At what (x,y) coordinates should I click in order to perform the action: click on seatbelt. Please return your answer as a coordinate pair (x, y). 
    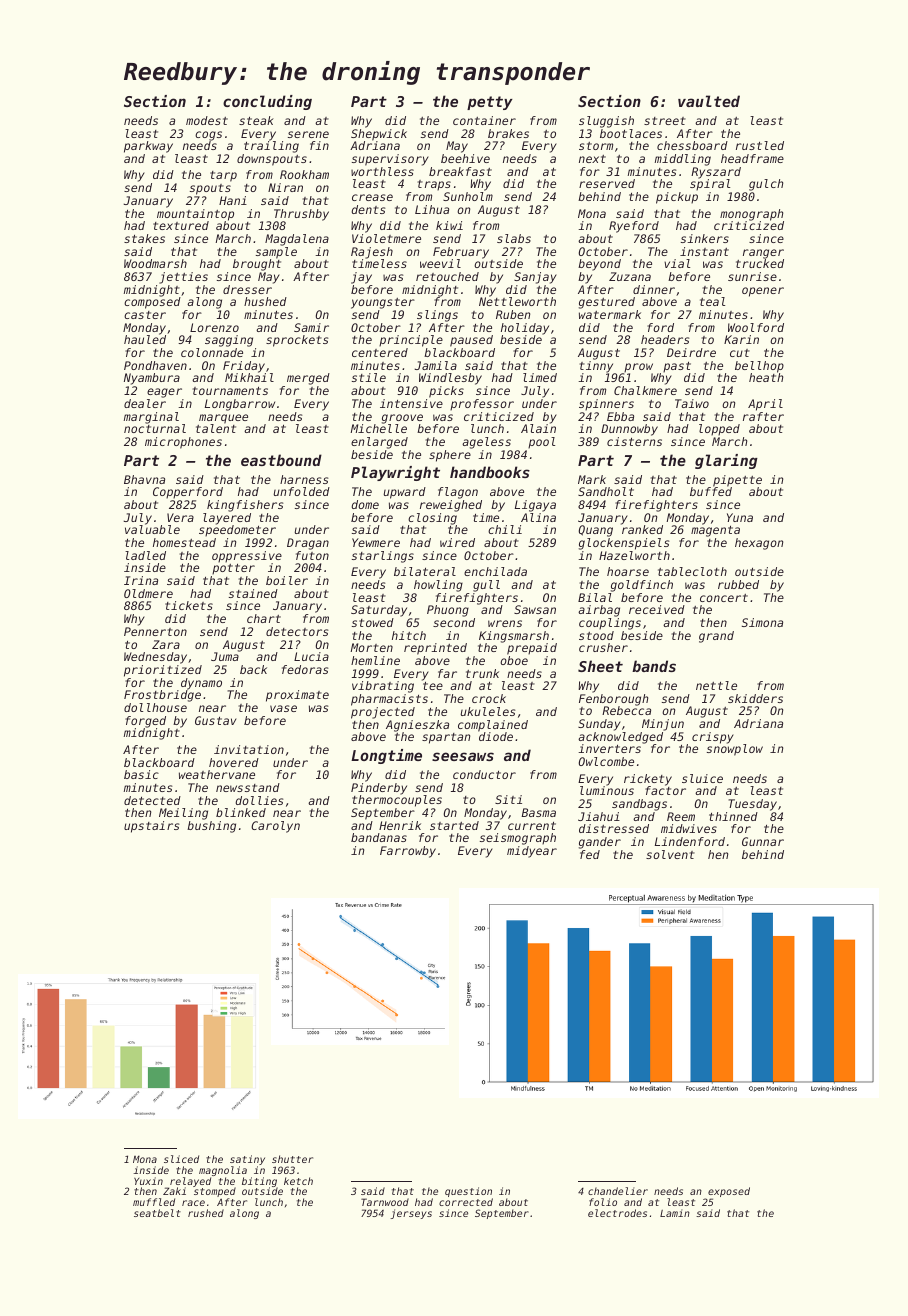
    Looking at the image, I should click on (157, 1213).
